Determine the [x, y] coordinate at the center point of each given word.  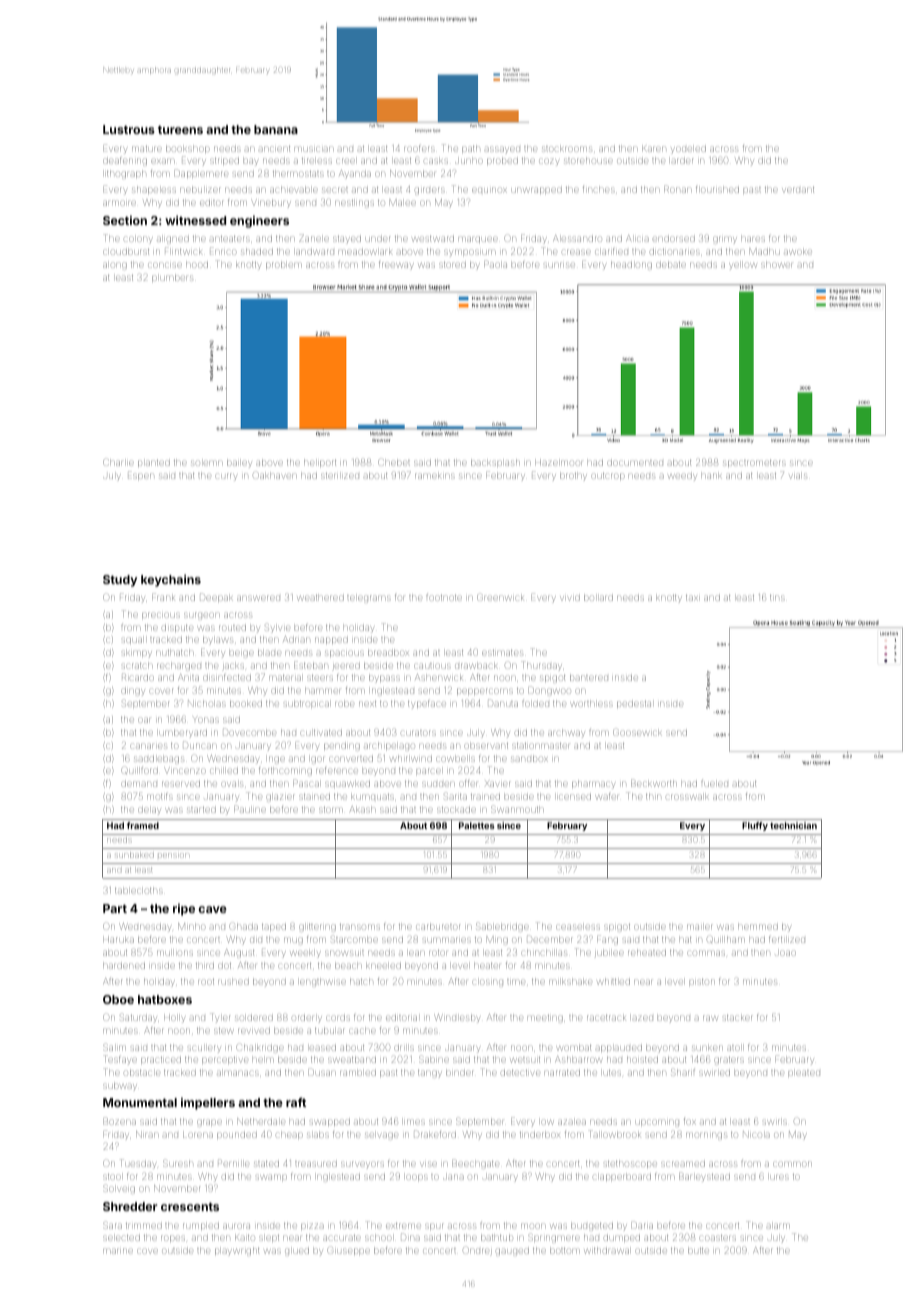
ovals [232, 784]
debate [671, 265]
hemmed [758, 927]
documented [635, 463]
